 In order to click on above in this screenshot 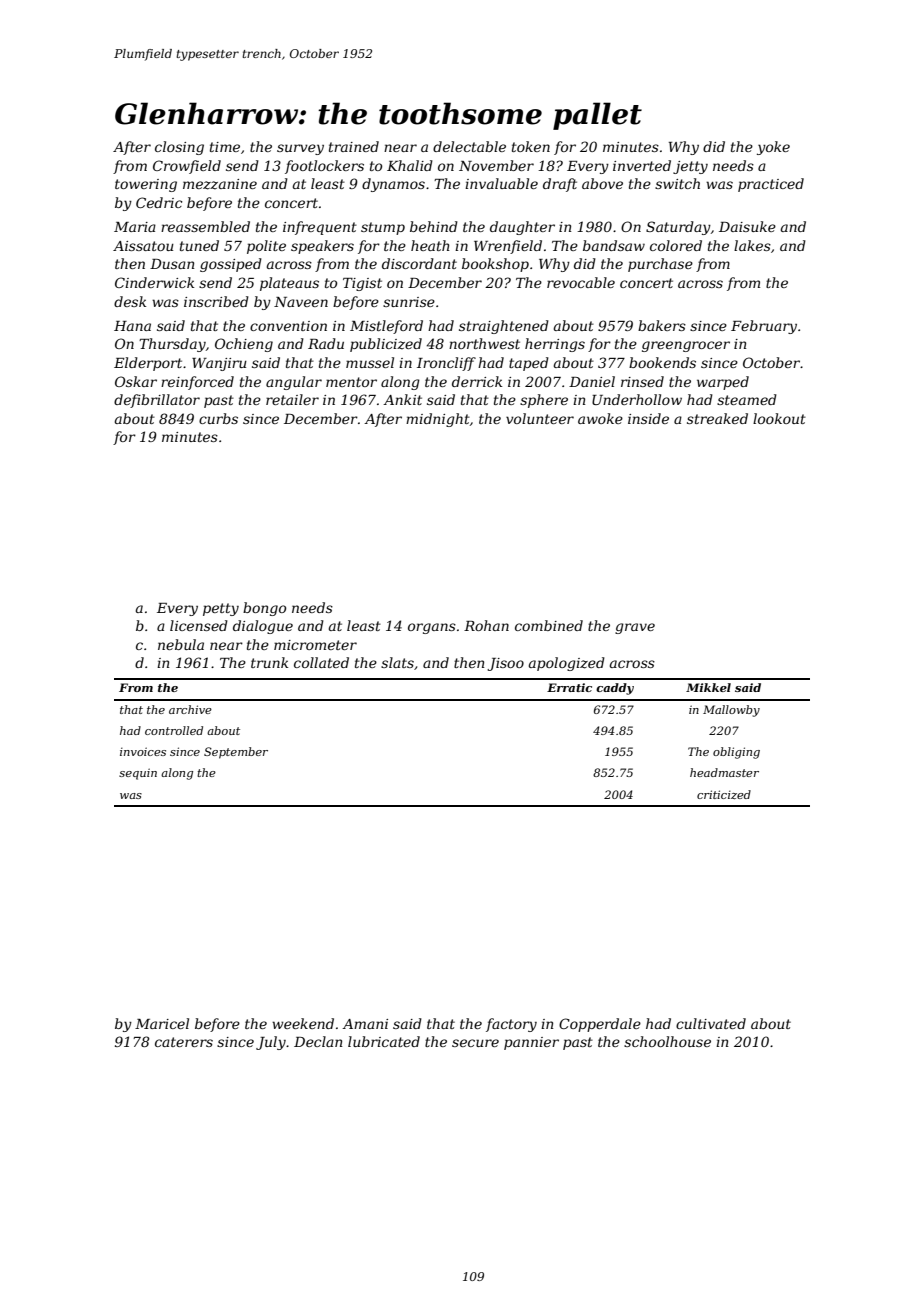, I will do `click(602, 183)`.
